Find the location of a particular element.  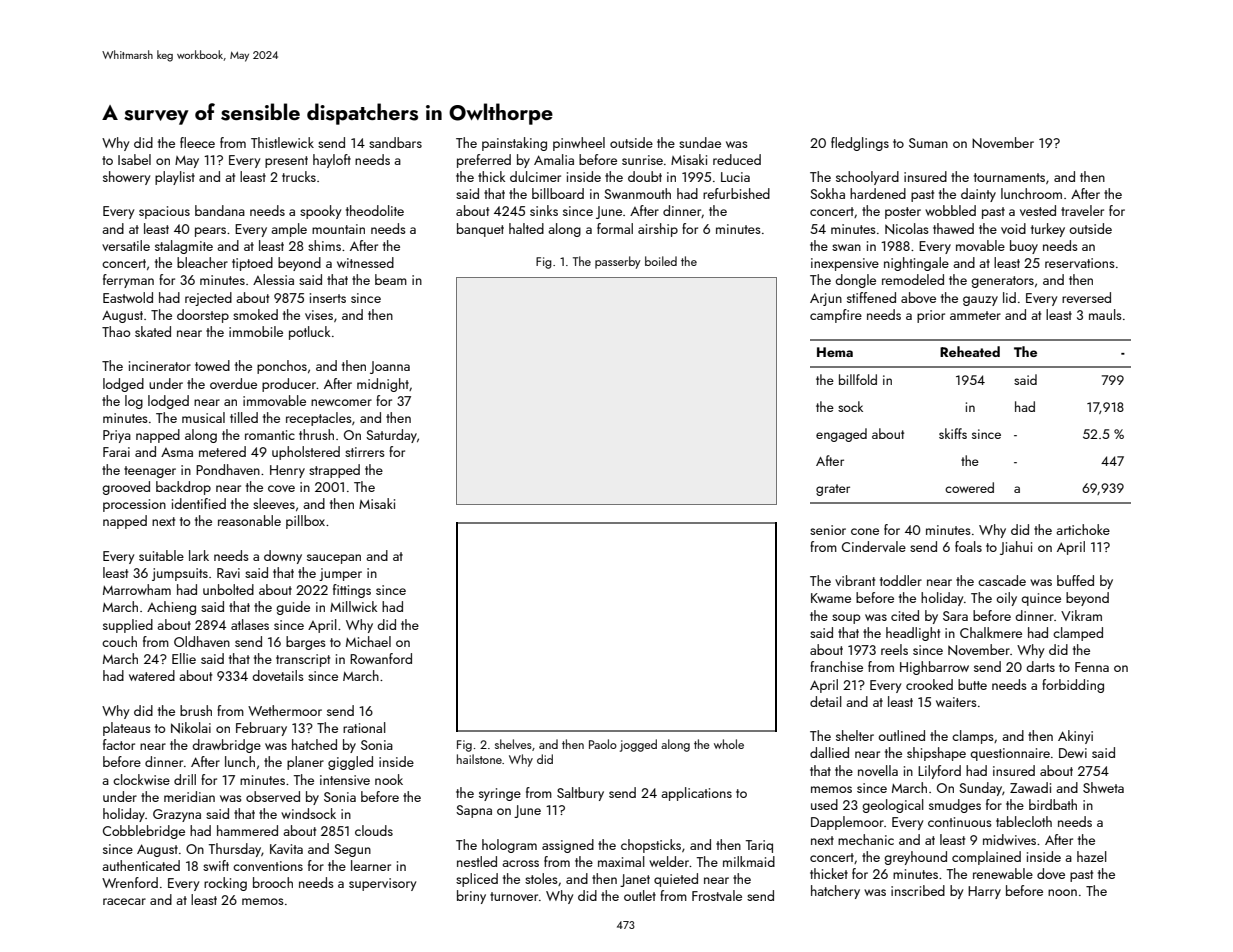

Kwame is located at coordinates (831, 598).
